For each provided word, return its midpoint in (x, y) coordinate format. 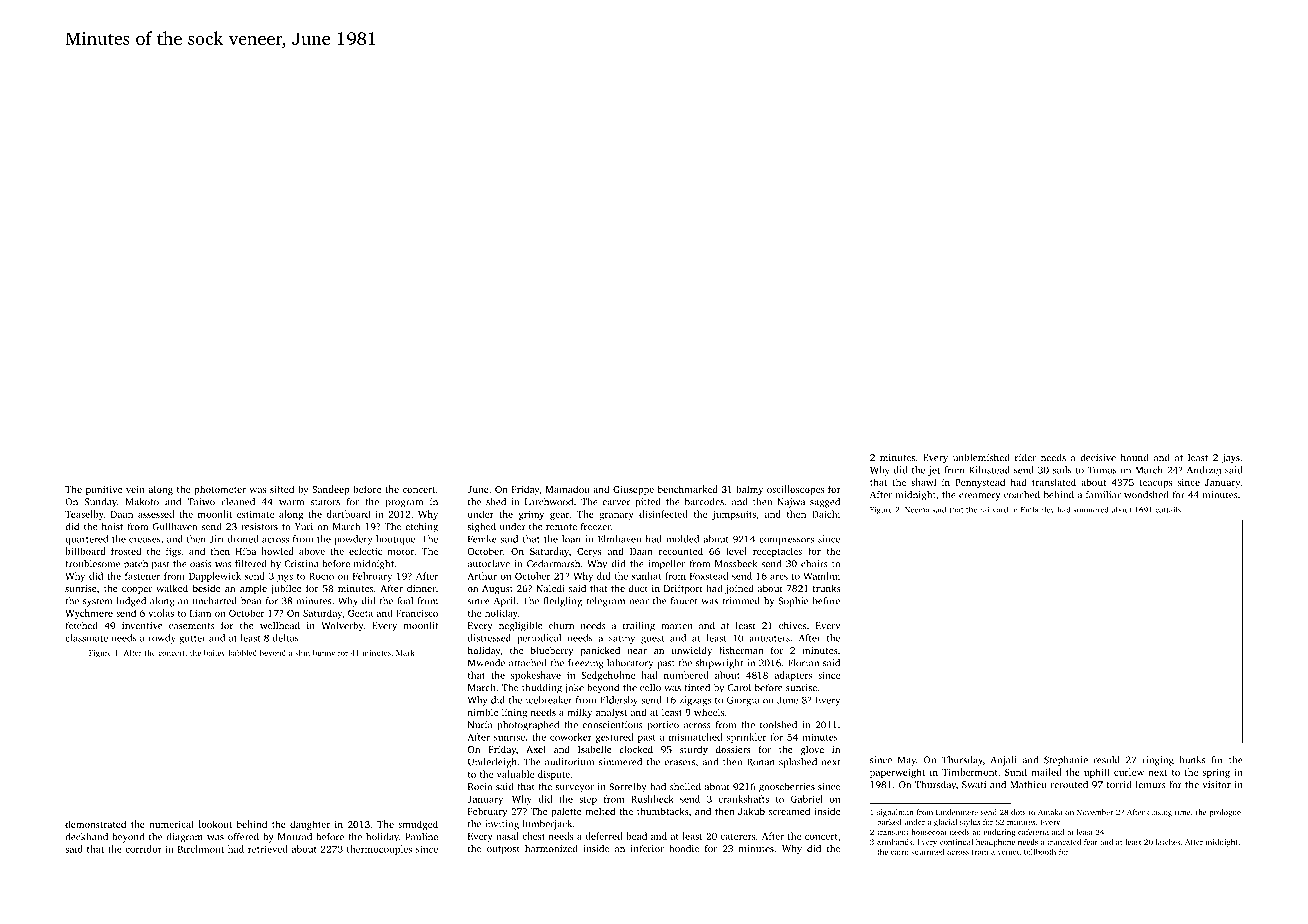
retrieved (268, 849)
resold (1107, 760)
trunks (827, 588)
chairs (814, 564)
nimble (483, 712)
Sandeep (331, 490)
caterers (738, 837)
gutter (192, 639)
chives (792, 625)
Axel (536, 749)
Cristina (301, 564)
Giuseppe (633, 490)
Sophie (793, 602)
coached (1022, 495)
